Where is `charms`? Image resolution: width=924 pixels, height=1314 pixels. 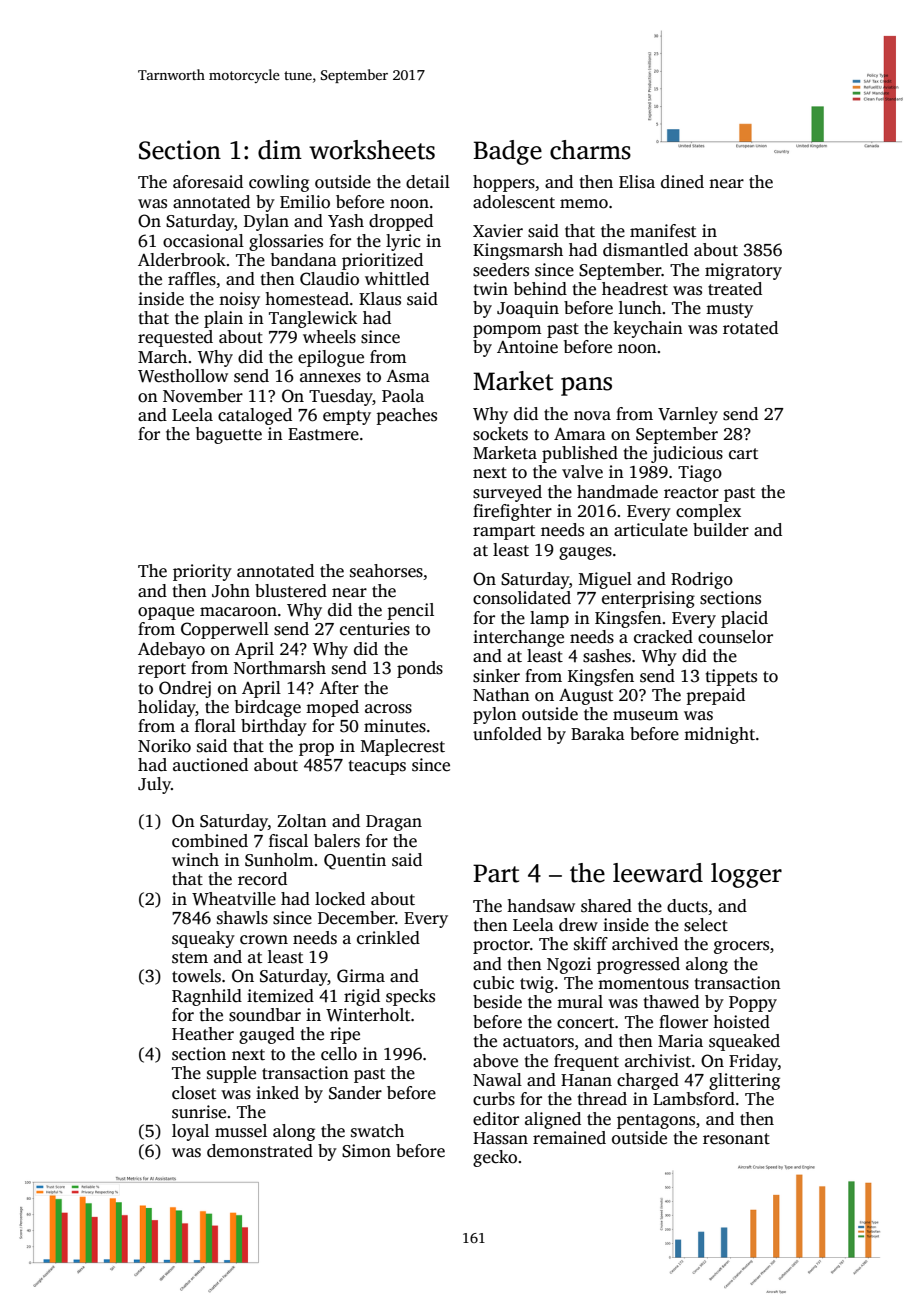
charms is located at coordinates (590, 150).
